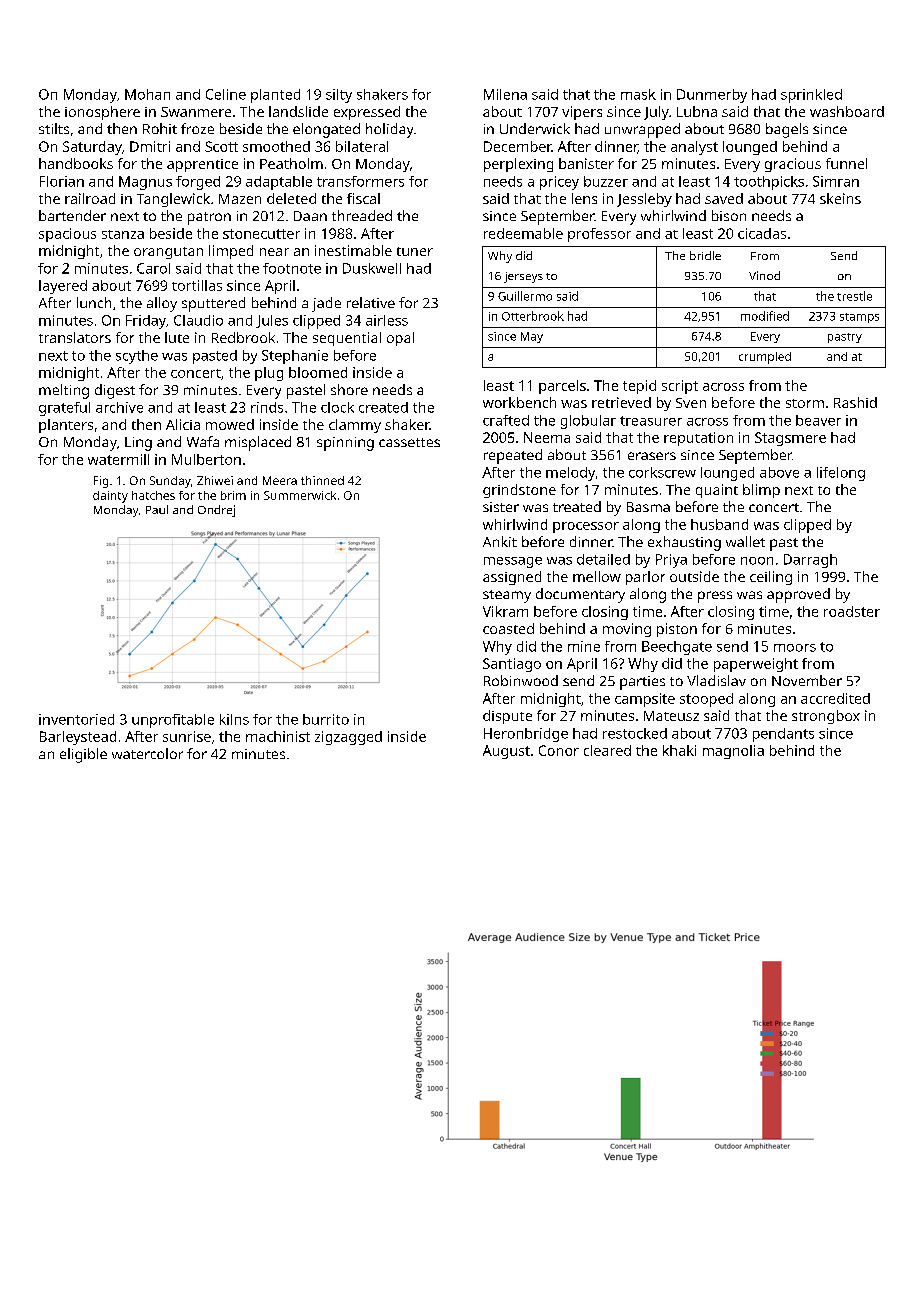  I want to click on bloomed, so click(318, 372).
